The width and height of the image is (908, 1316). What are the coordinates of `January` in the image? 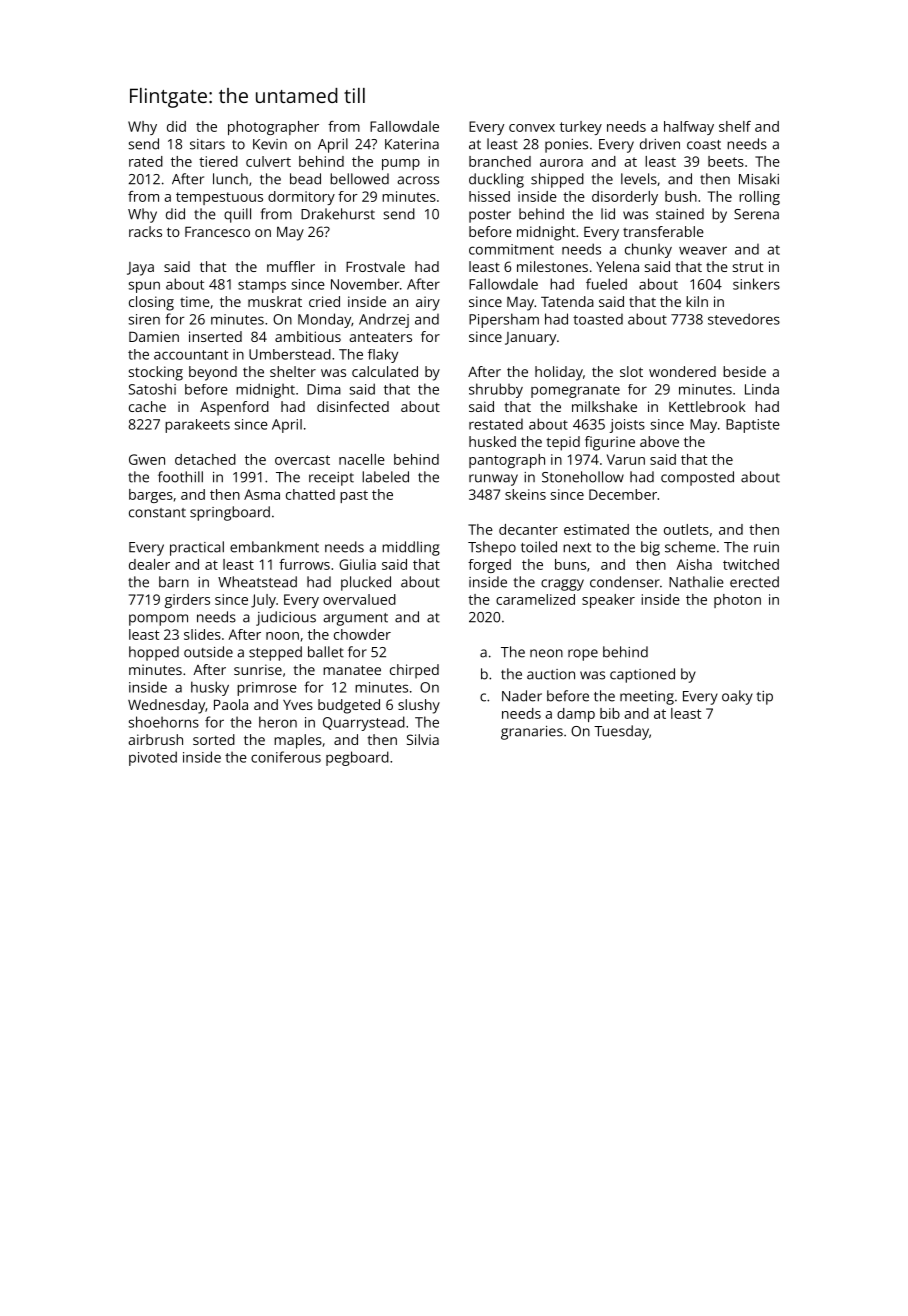 It's located at (530, 339).
